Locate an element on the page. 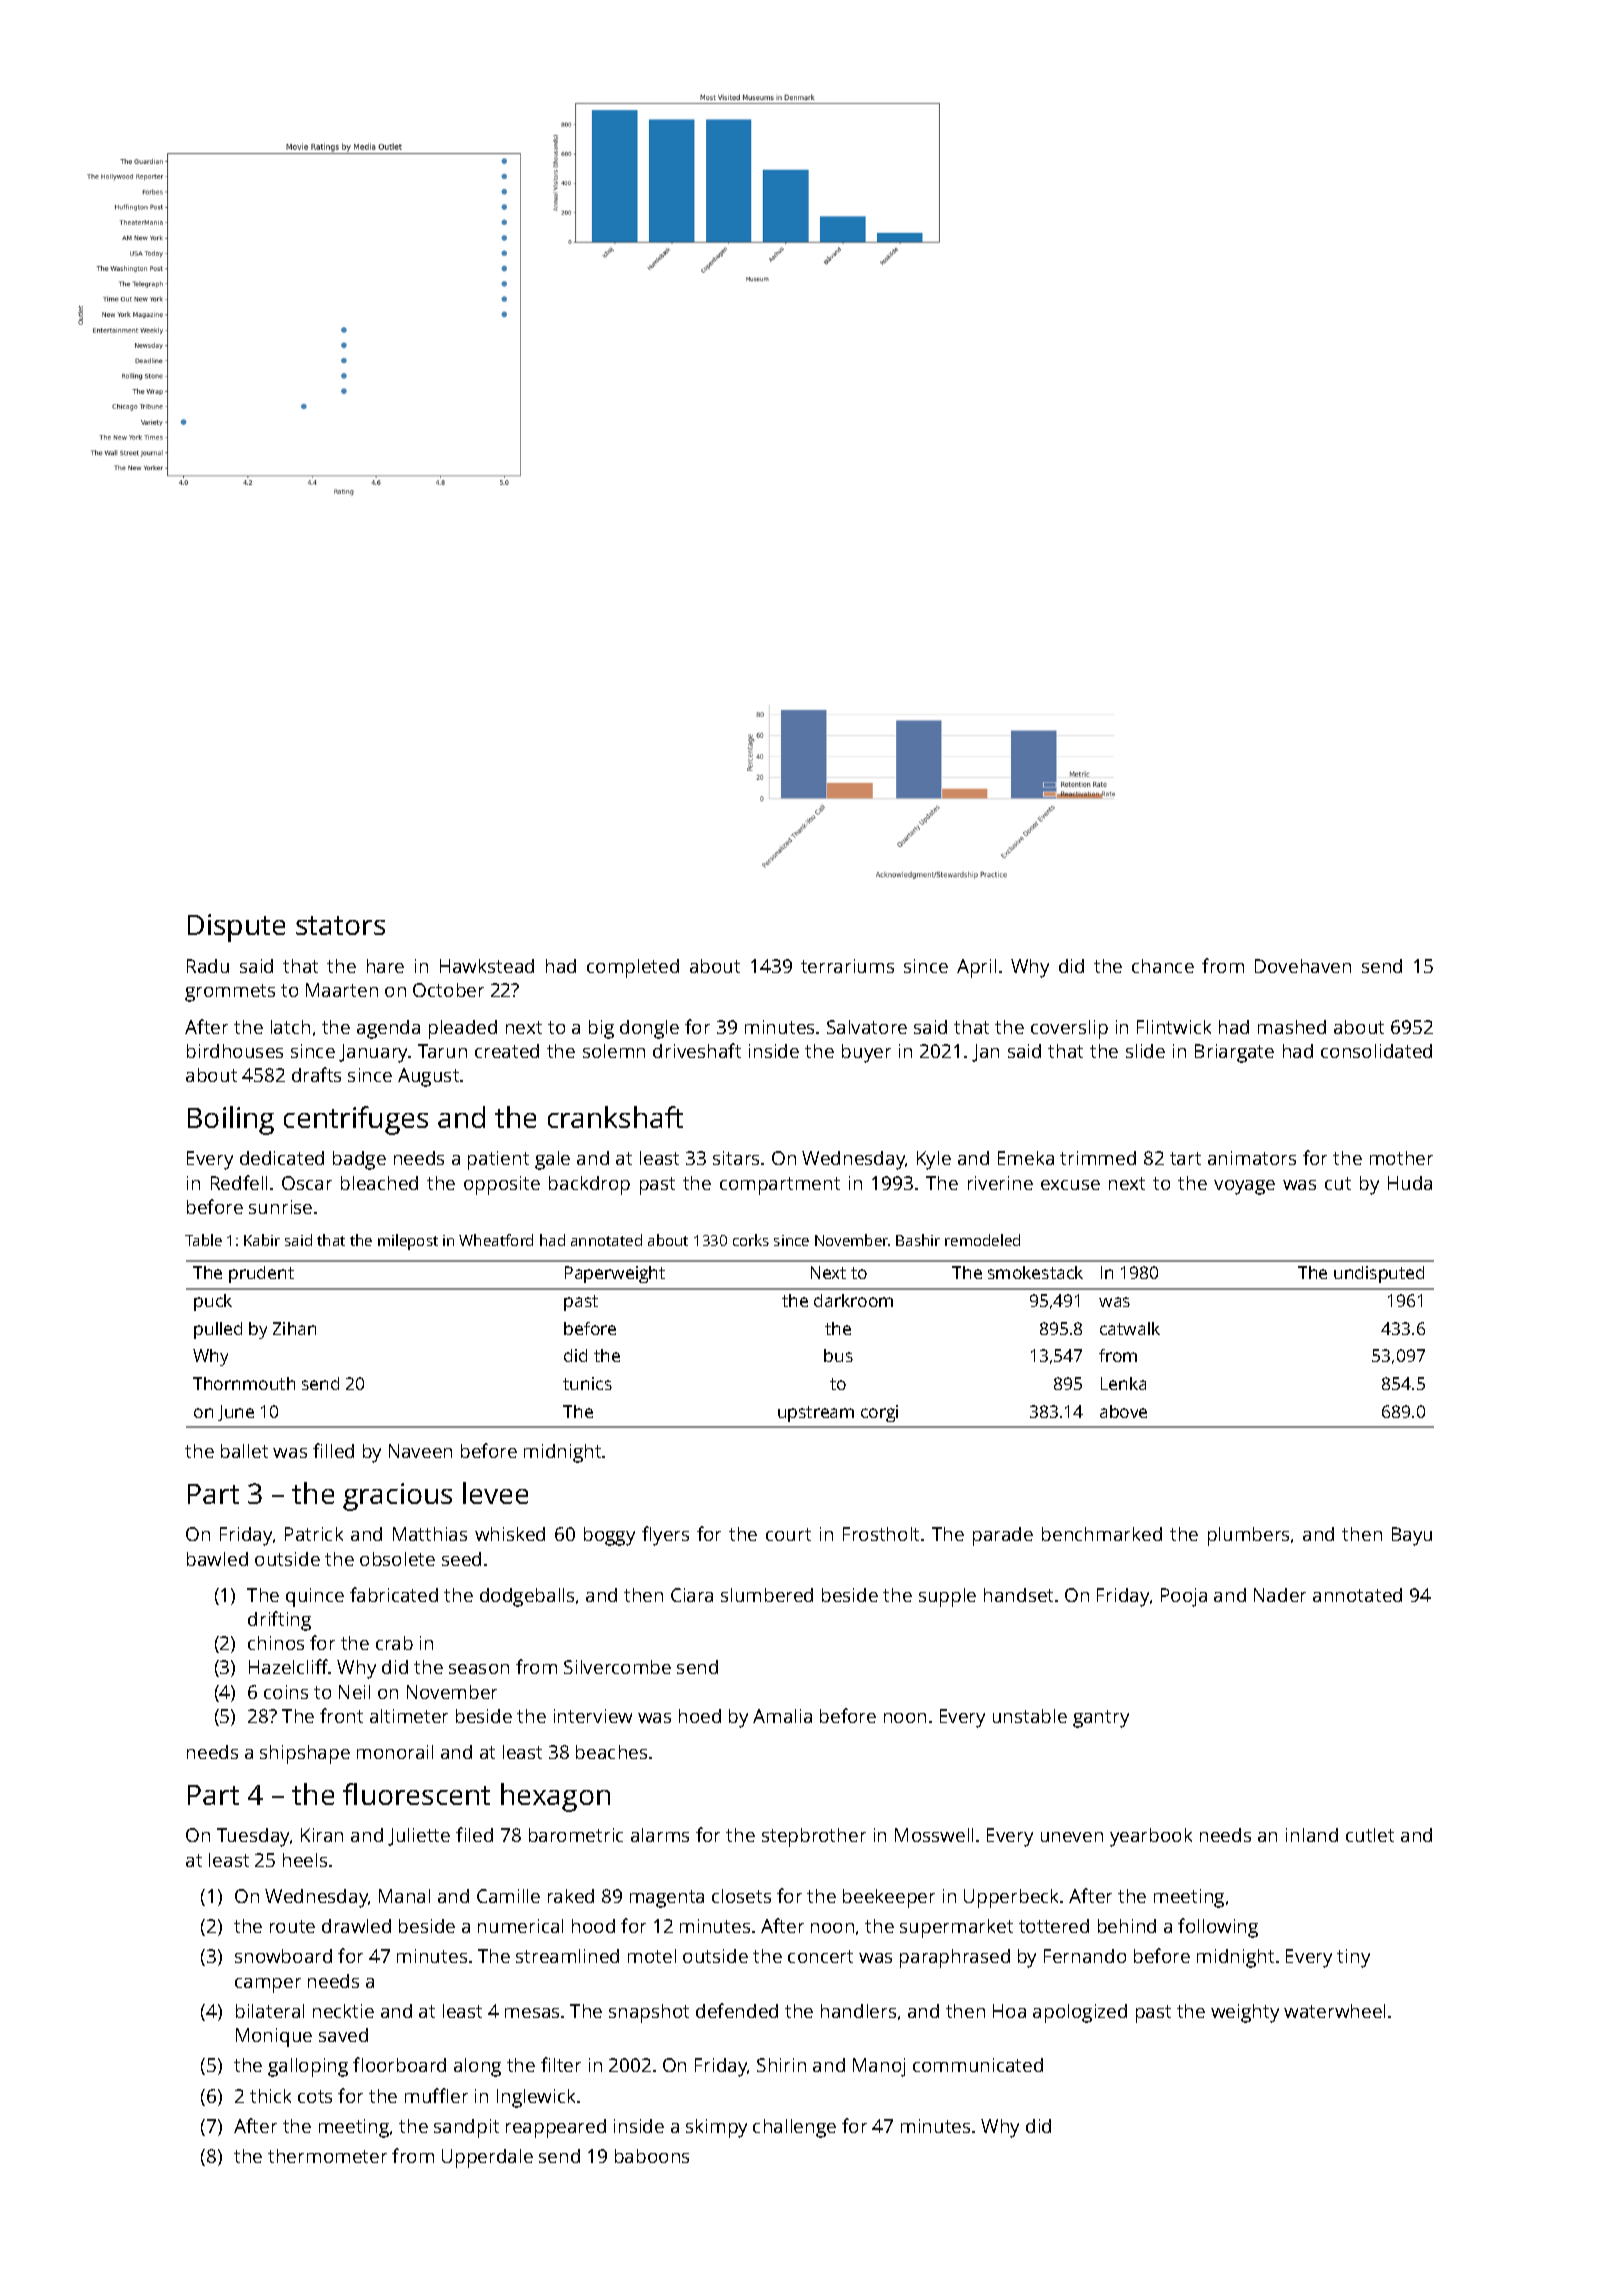 This page has height=2292, width=1620. boggy is located at coordinates (609, 1536).
